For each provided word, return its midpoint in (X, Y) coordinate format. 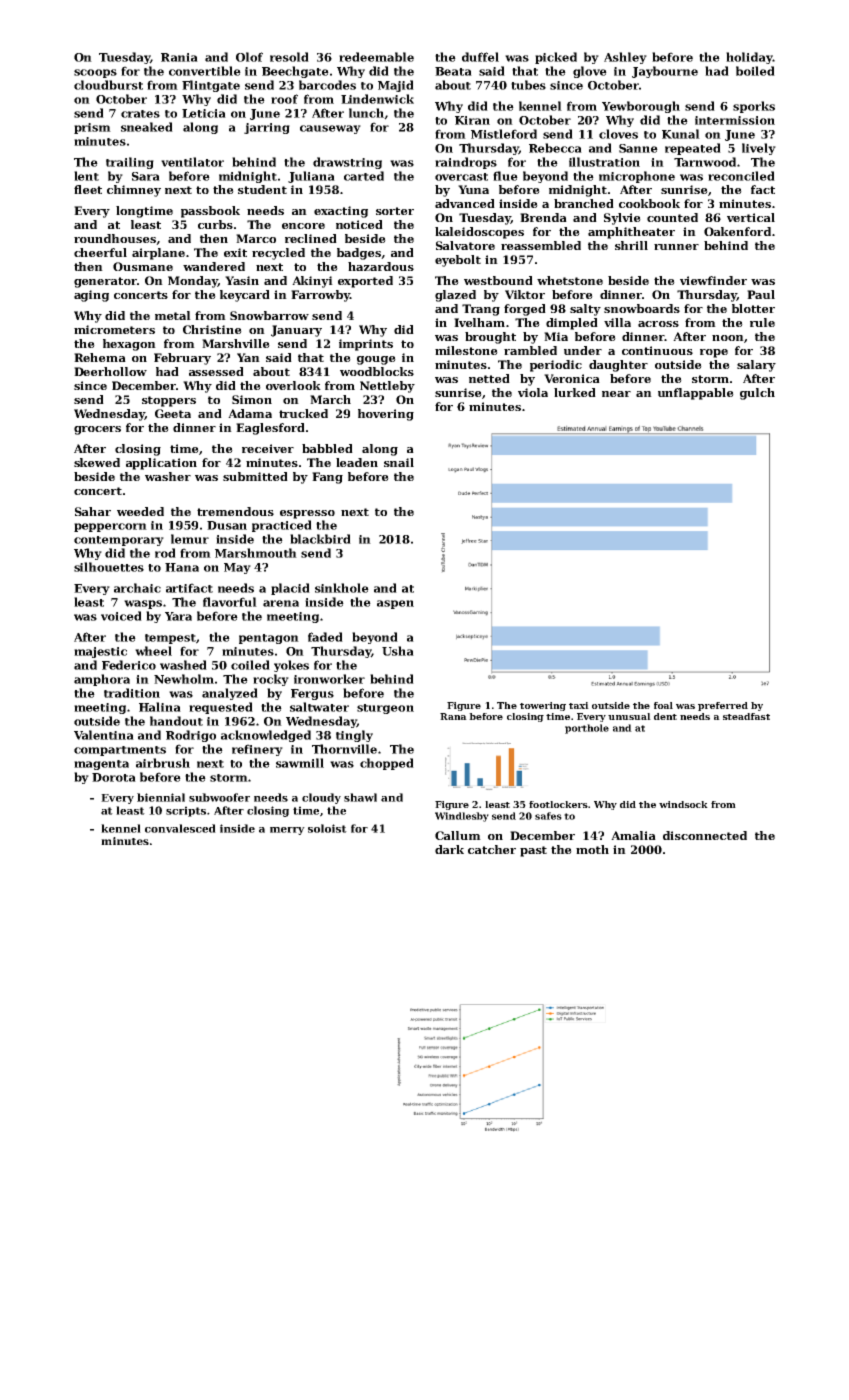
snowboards (642, 308)
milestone (466, 350)
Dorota (114, 777)
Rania (179, 57)
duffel (480, 57)
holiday (749, 58)
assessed (216, 371)
